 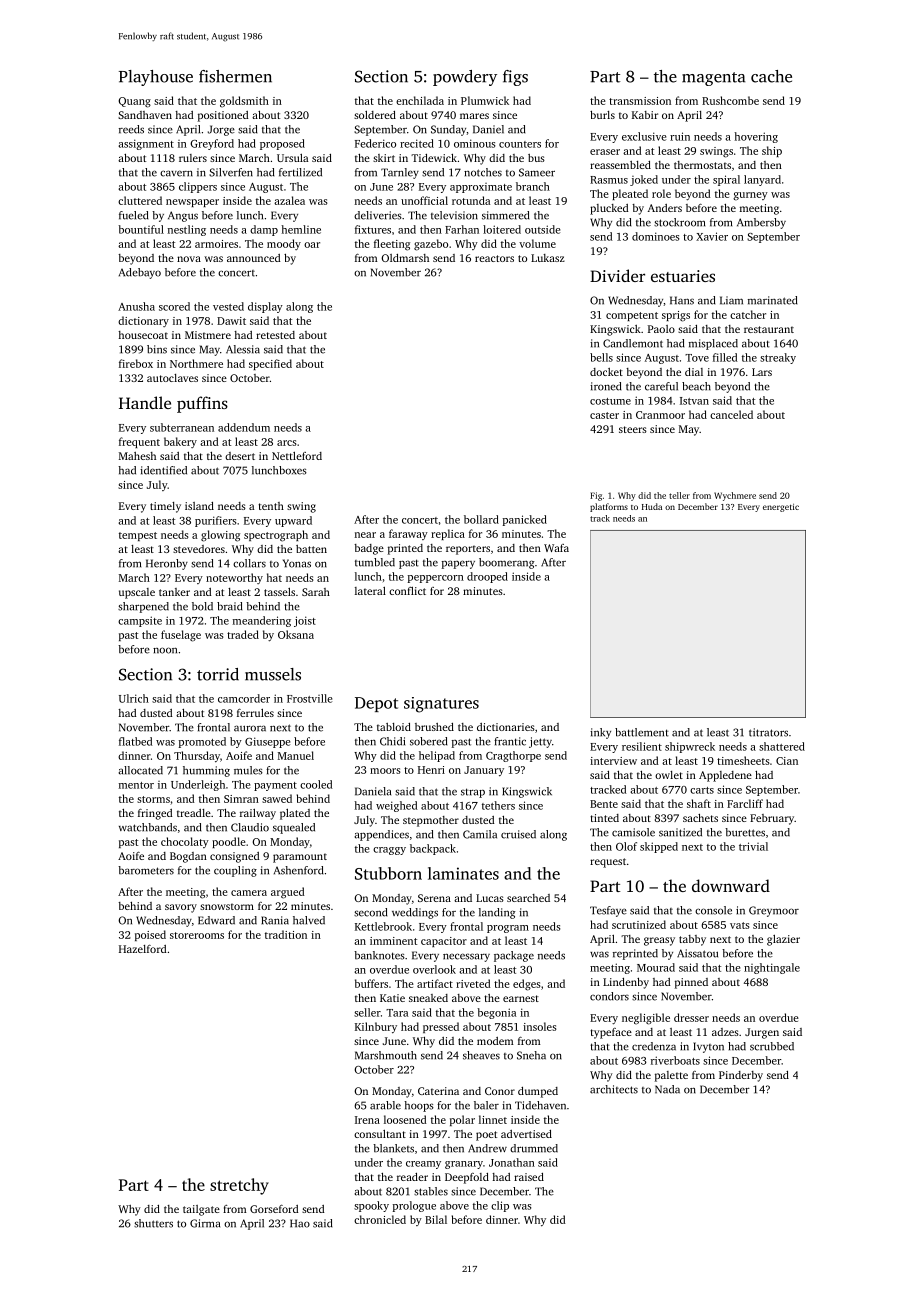 I want to click on notches, so click(x=483, y=172).
